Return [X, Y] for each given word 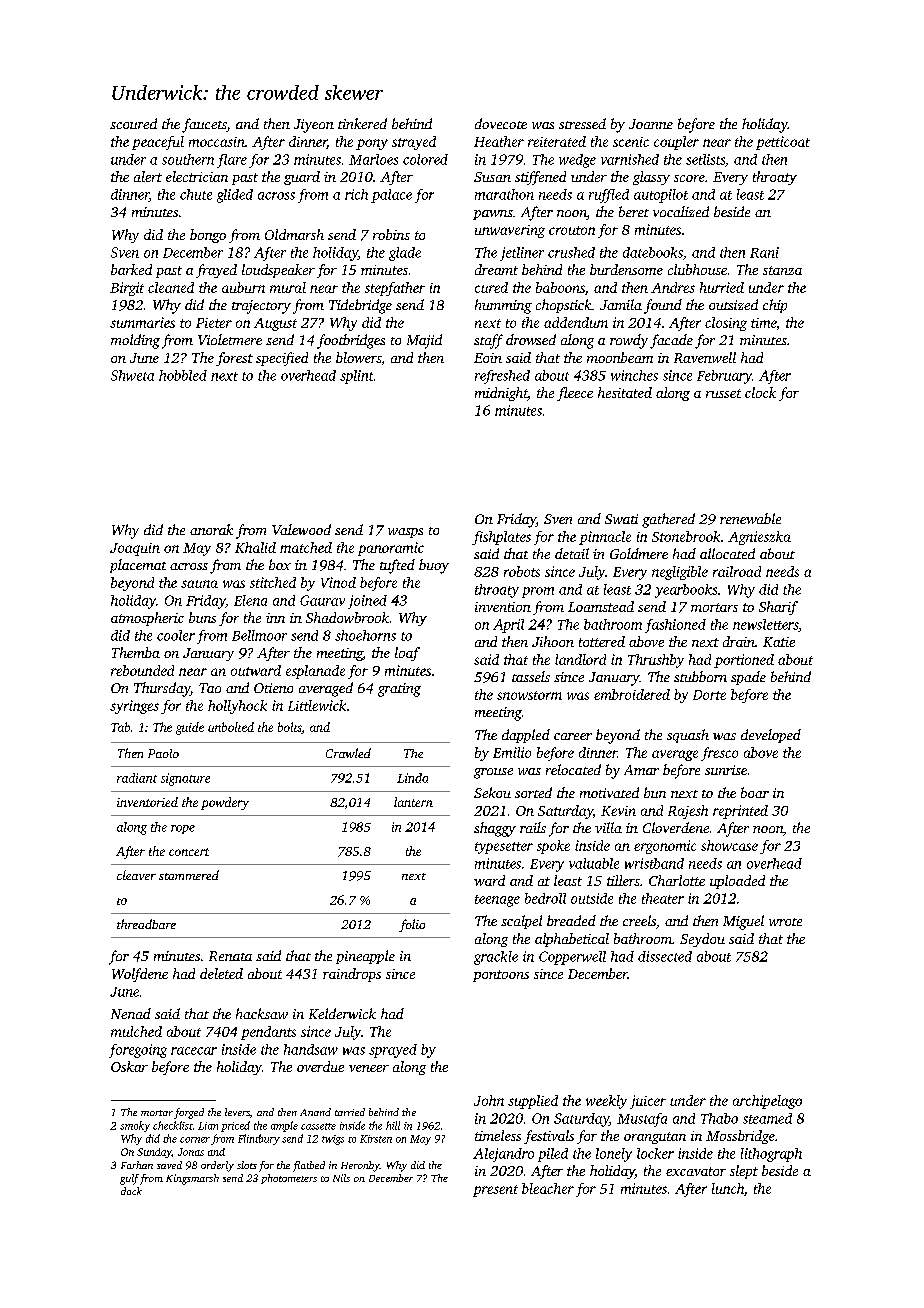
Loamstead [601, 606]
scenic [631, 142]
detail [572, 553]
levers [237, 1112]
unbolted [231, 727]
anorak [211, 529]
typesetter [504, 848]
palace [391, 196]
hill [393, 1125]
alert [148, 176]
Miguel [743, 922]
